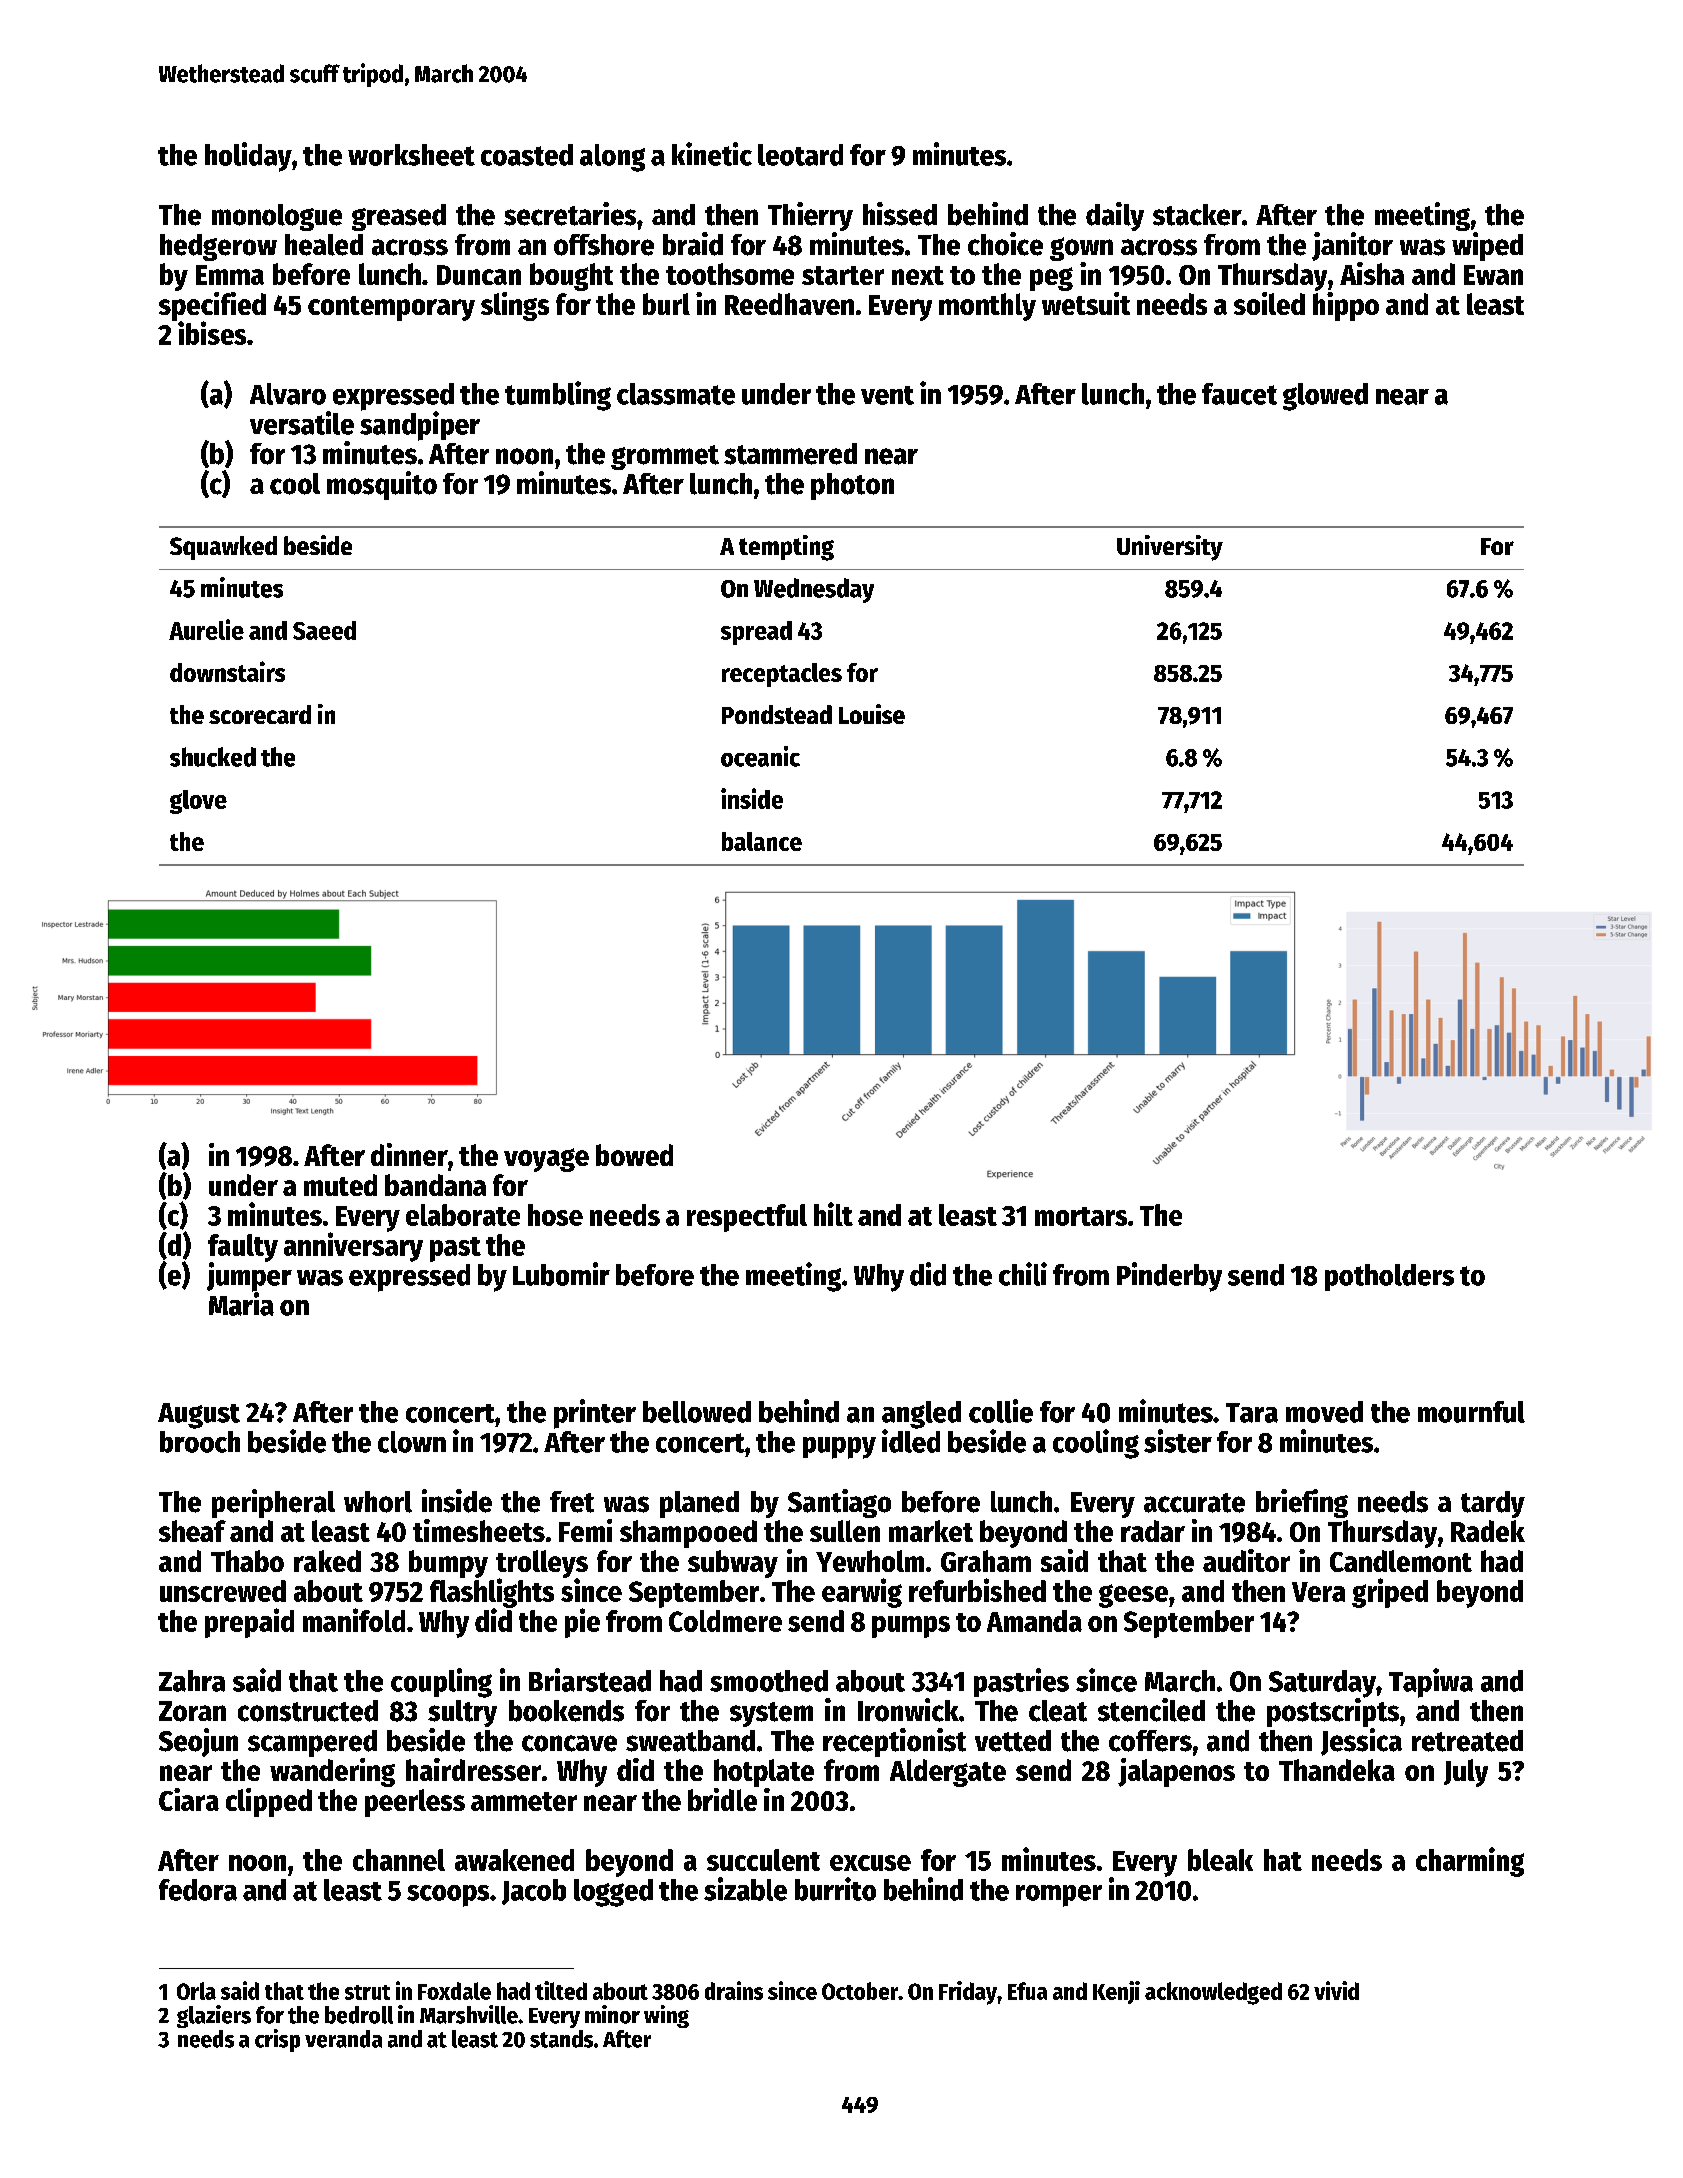 The width and height of the screenshot is (1683, 2178). Describe the element at coordinates (462, 1713) in the screenshot. I see `sultry` at that location.
